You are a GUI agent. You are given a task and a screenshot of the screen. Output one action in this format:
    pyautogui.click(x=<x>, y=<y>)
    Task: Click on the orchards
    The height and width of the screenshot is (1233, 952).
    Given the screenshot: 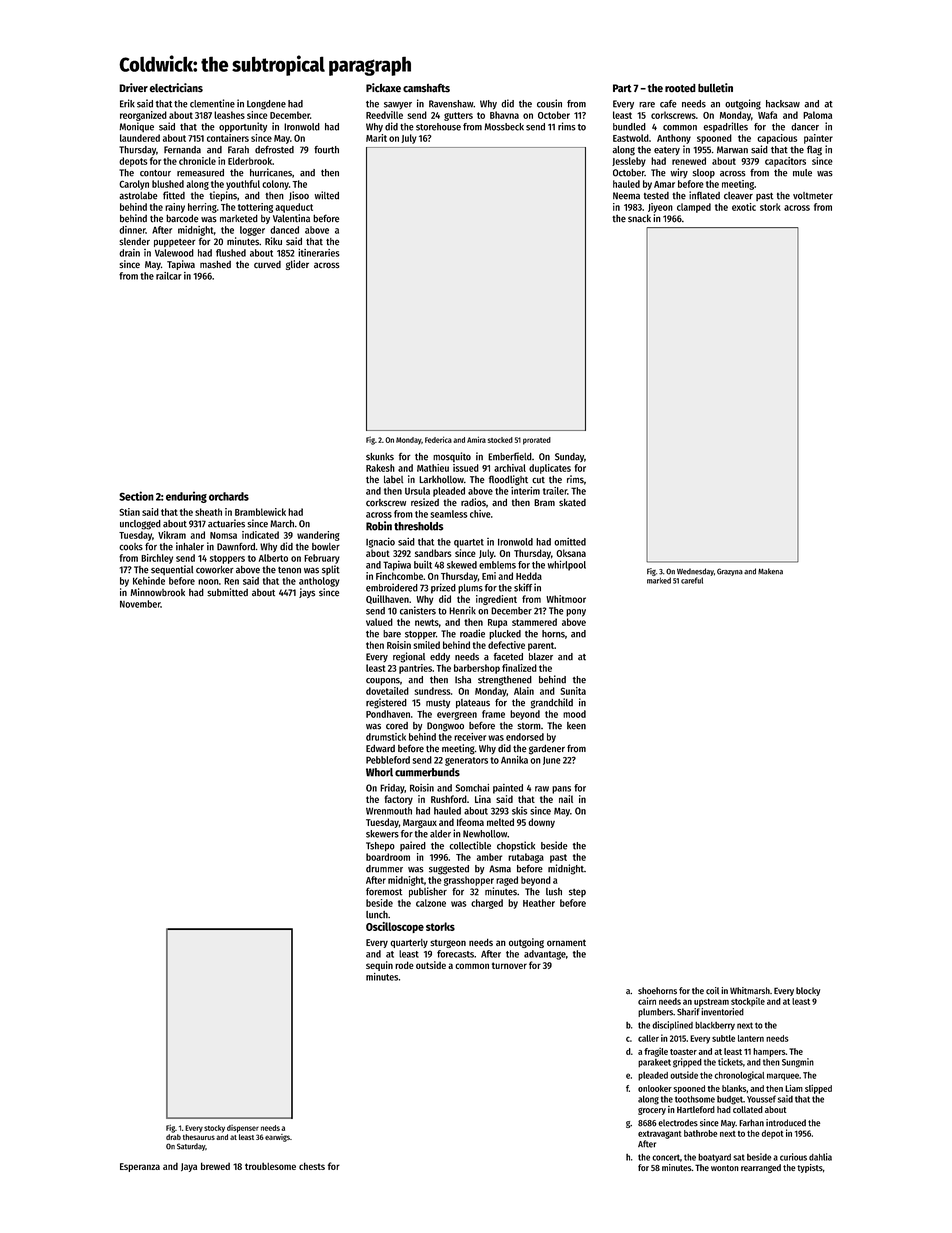 What is the action you would take?
    pyautogui.click(x=229, y=496)
